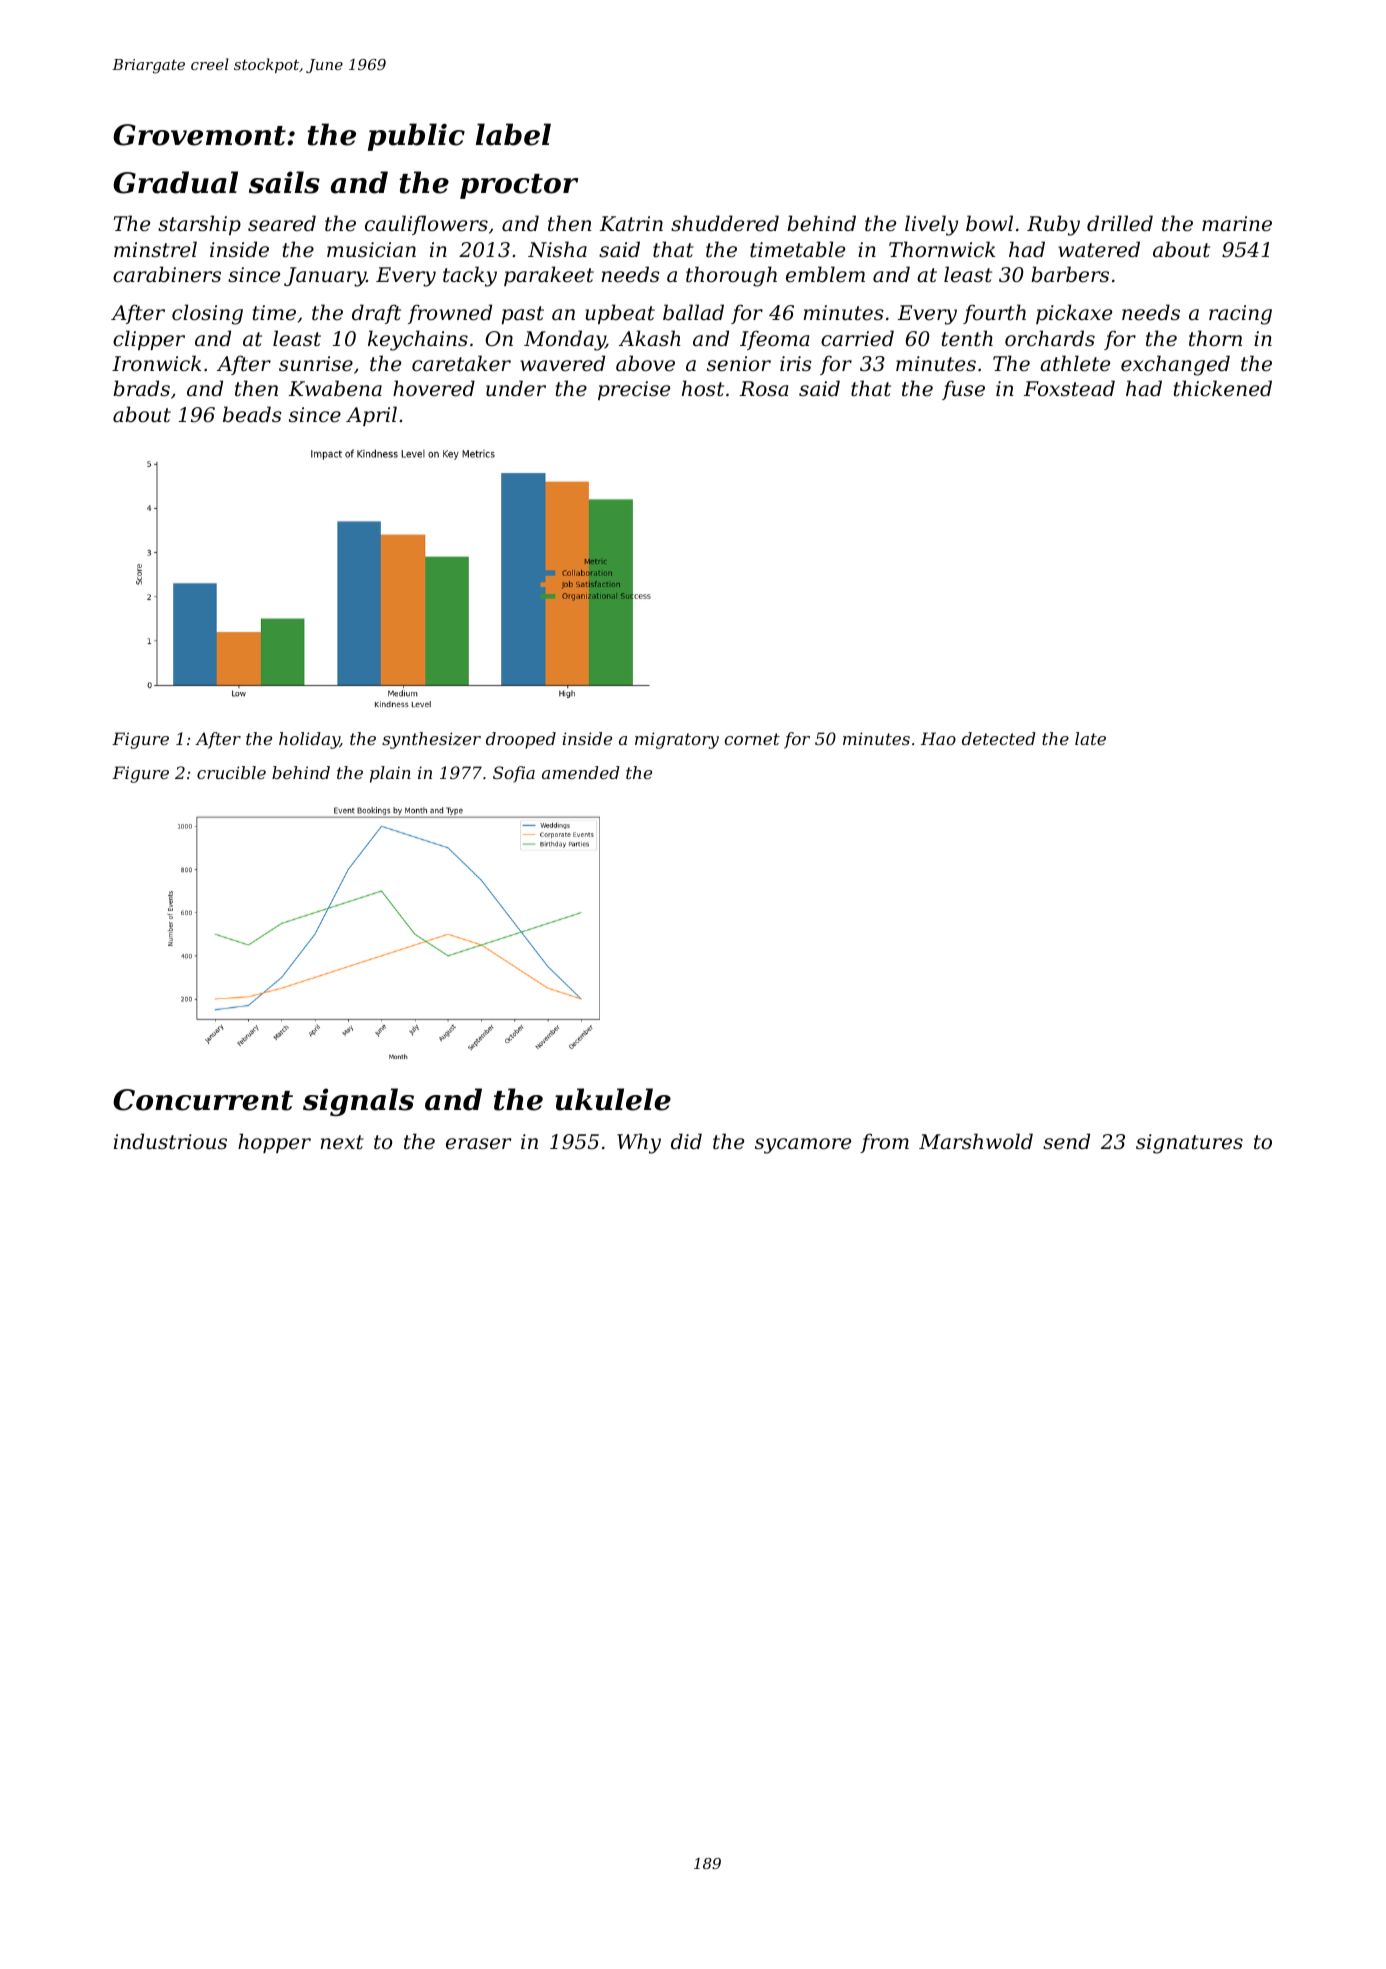  Describe the element at coordinates (390, 774) in the screenshot. I see `plain` at that location.
